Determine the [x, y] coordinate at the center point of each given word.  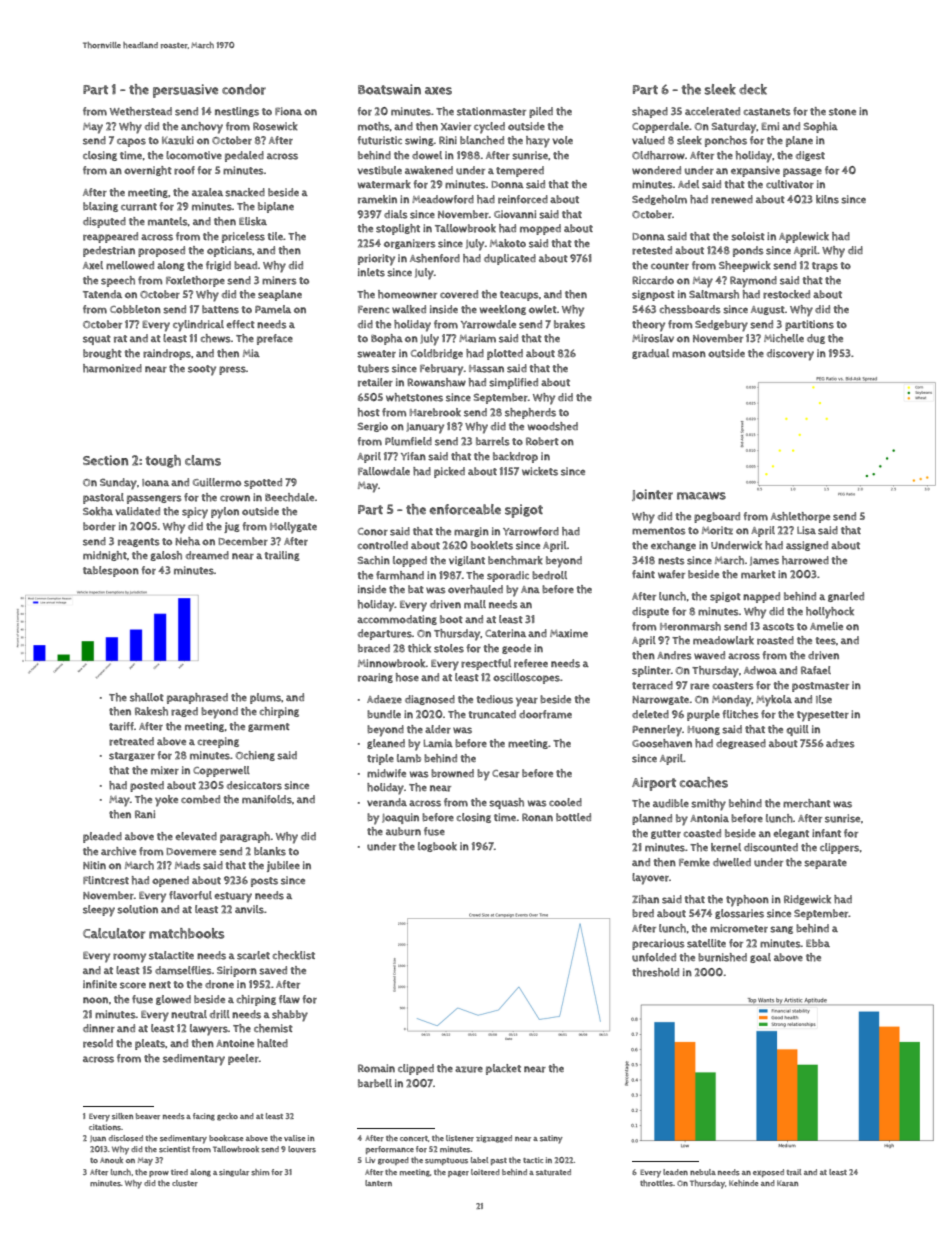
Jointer [652, 495]
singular [234, 1173]
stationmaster [491, 111]
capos [131, 142]
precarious [658, 944]
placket [503, 1069]
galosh [166, 556]
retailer [375, 382]
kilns [827, 199]
